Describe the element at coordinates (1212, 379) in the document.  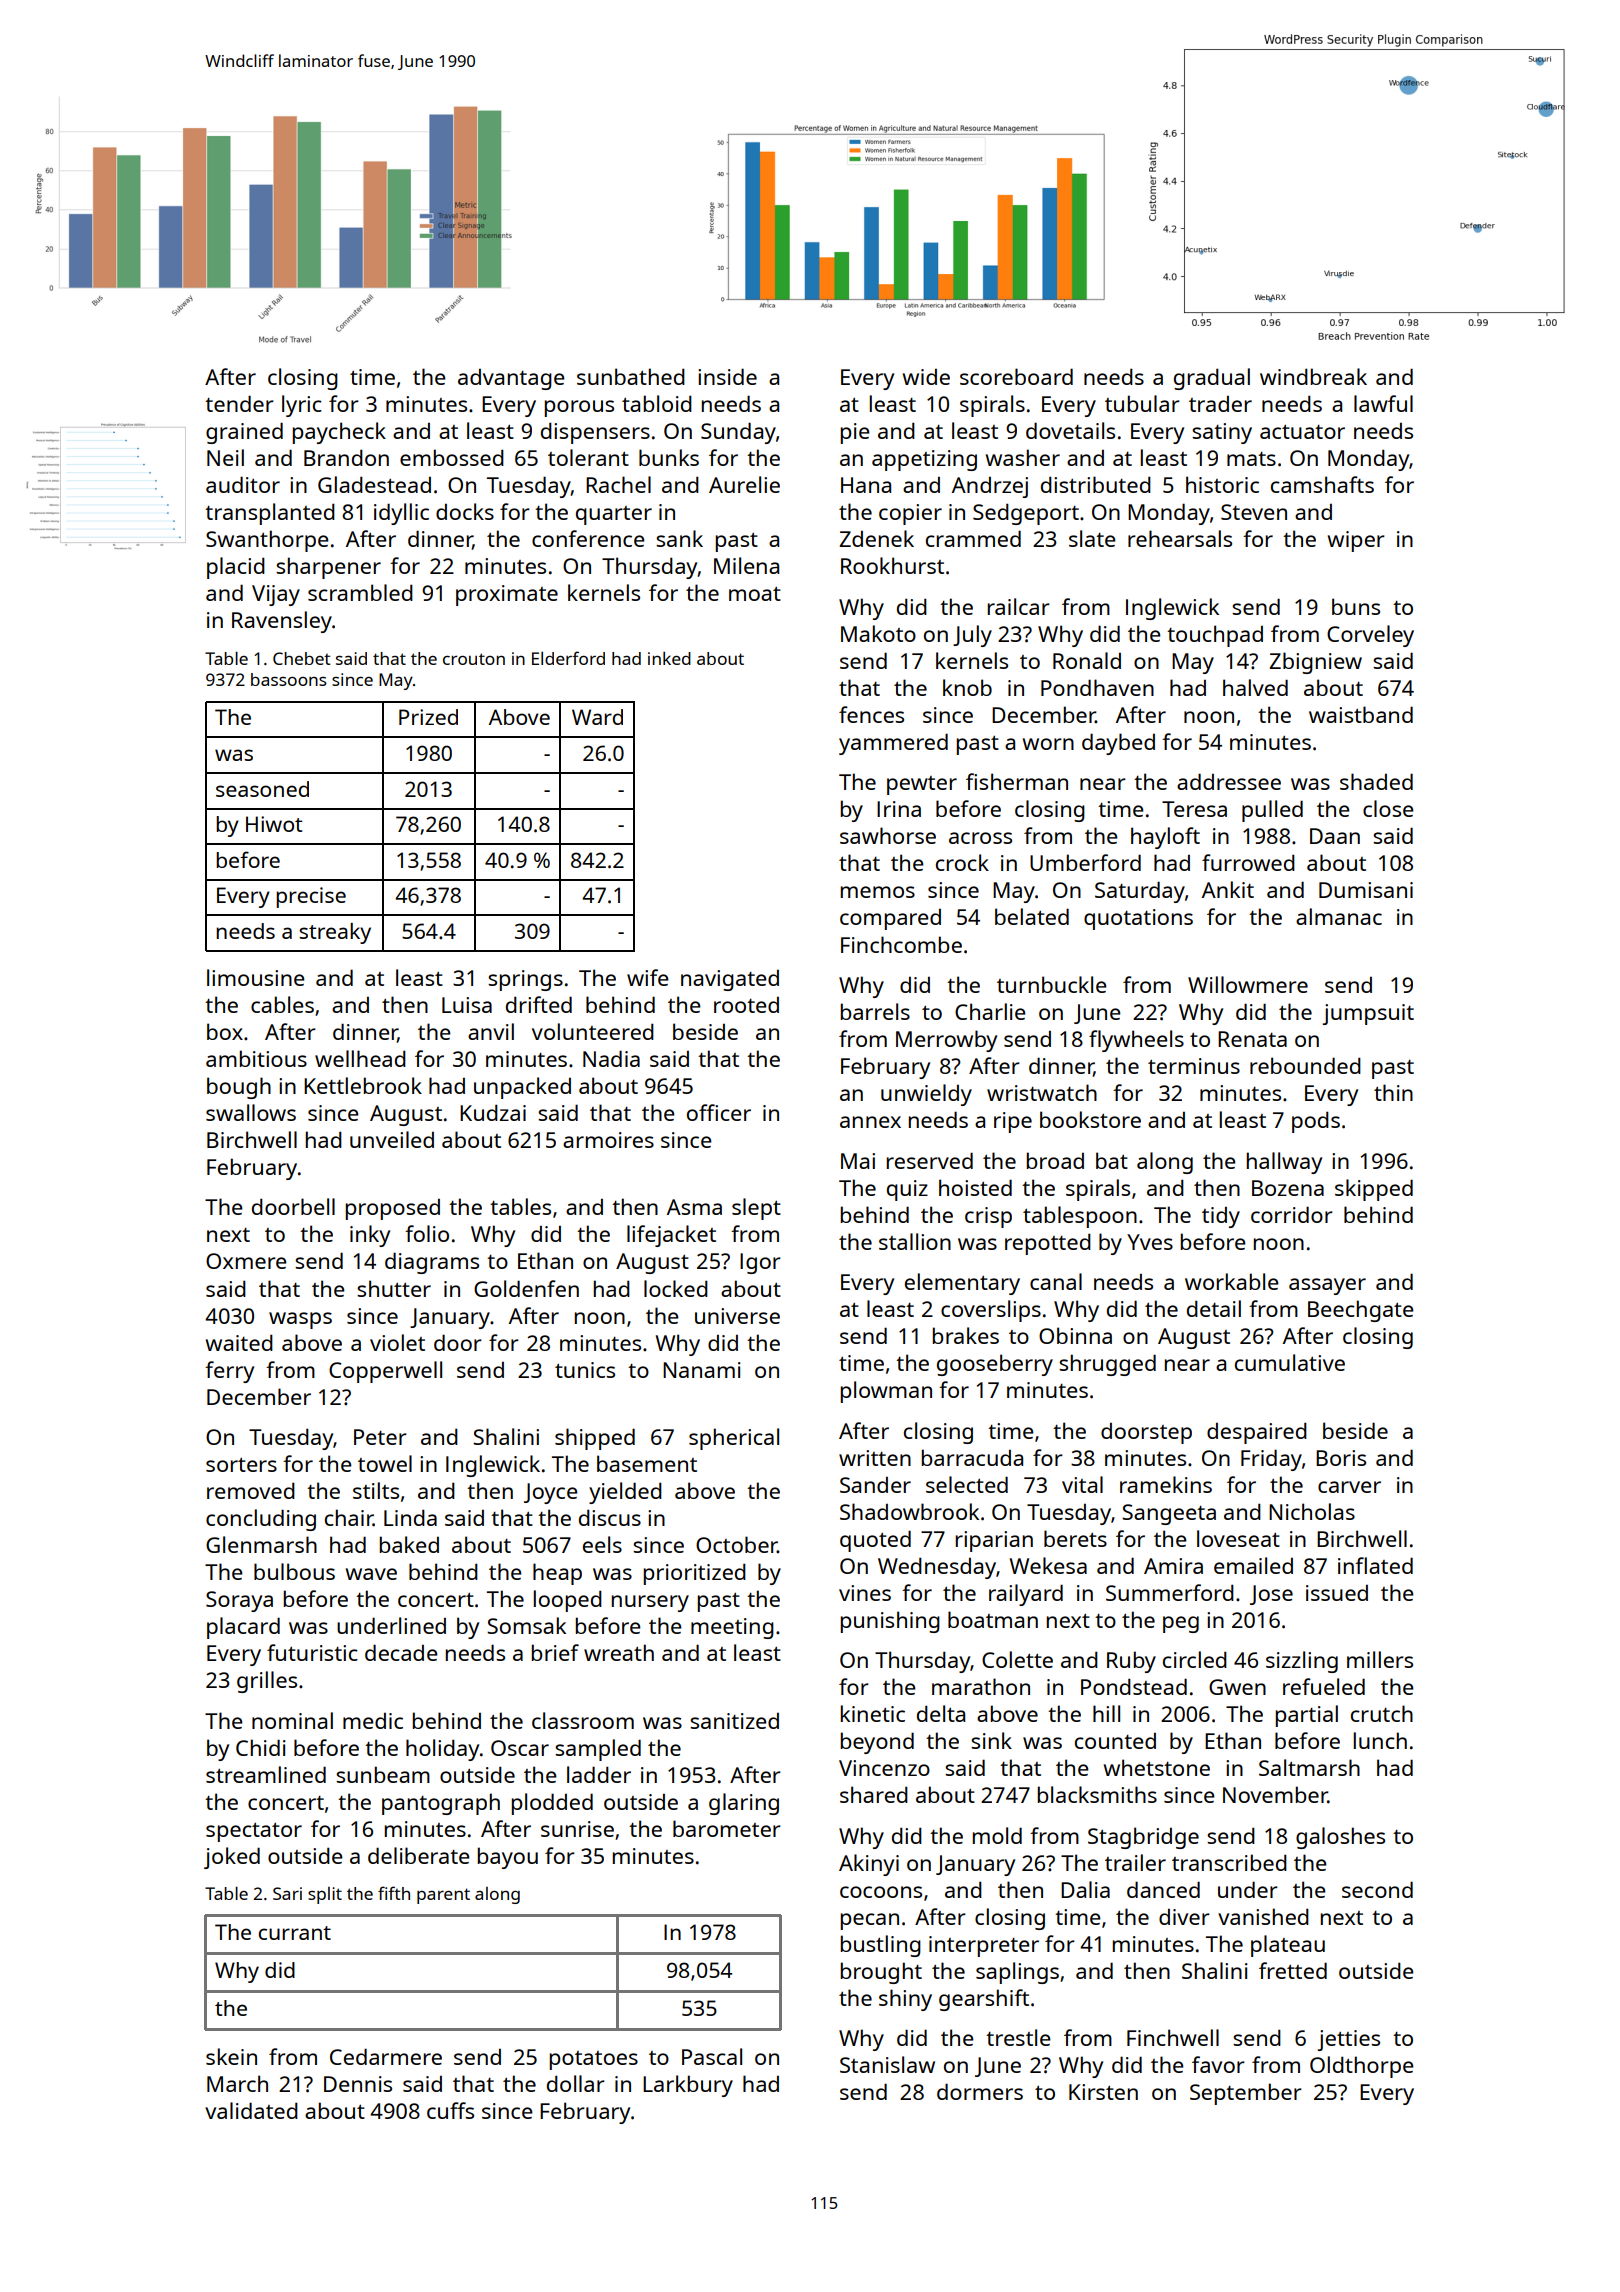
I see `gradual` at that location.
